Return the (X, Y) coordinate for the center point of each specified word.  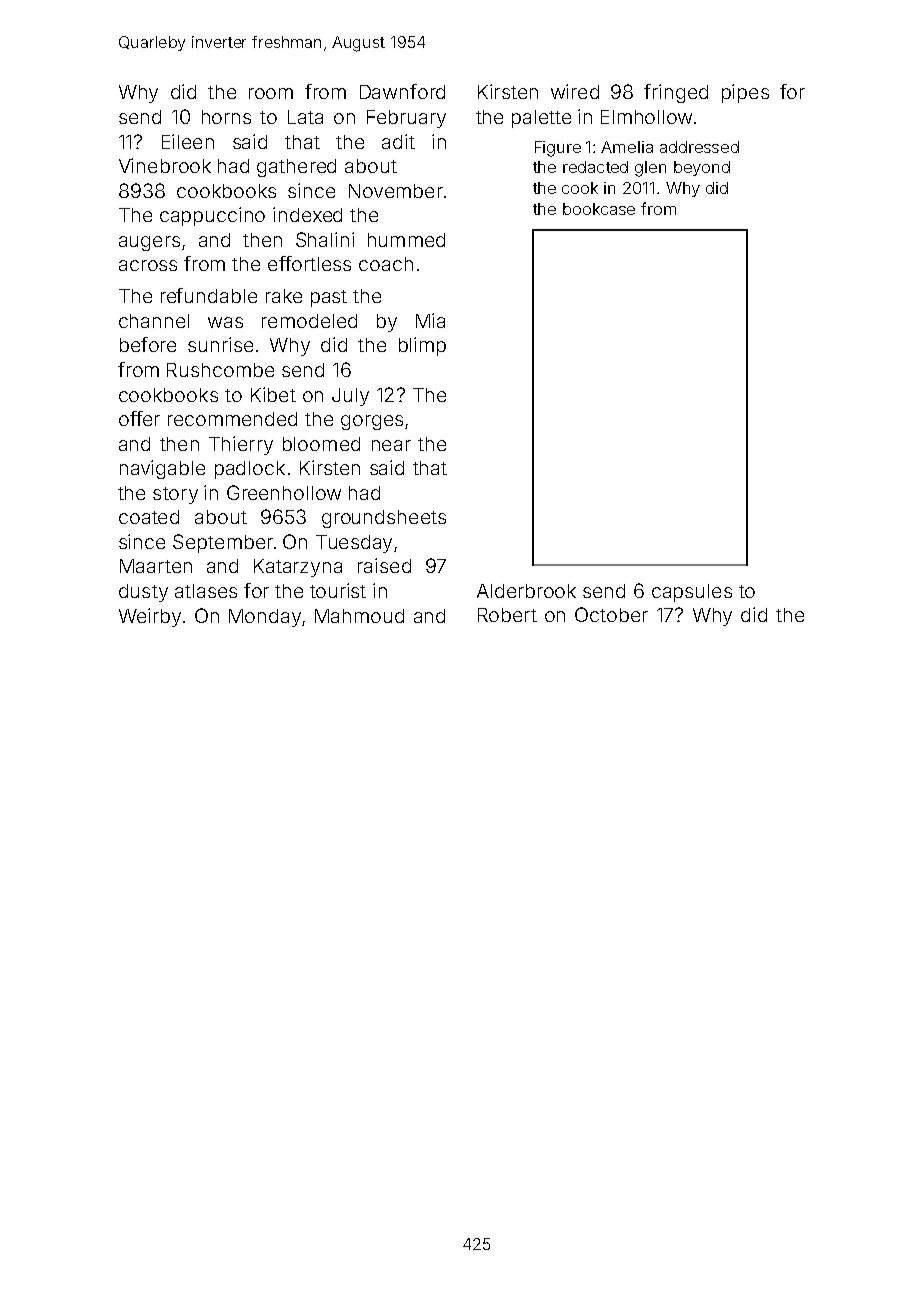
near (391, 445)
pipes (745, 93)
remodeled (309, 321)
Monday (265, 618)
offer (139, 418)
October (611, 614)
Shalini (325, 239)
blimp (422, 346)
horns (226, 117)
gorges (372, 422)
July (350, 397)
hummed (406, 240)
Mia (430, 320)
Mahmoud (359, 616)
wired (575, 91)
